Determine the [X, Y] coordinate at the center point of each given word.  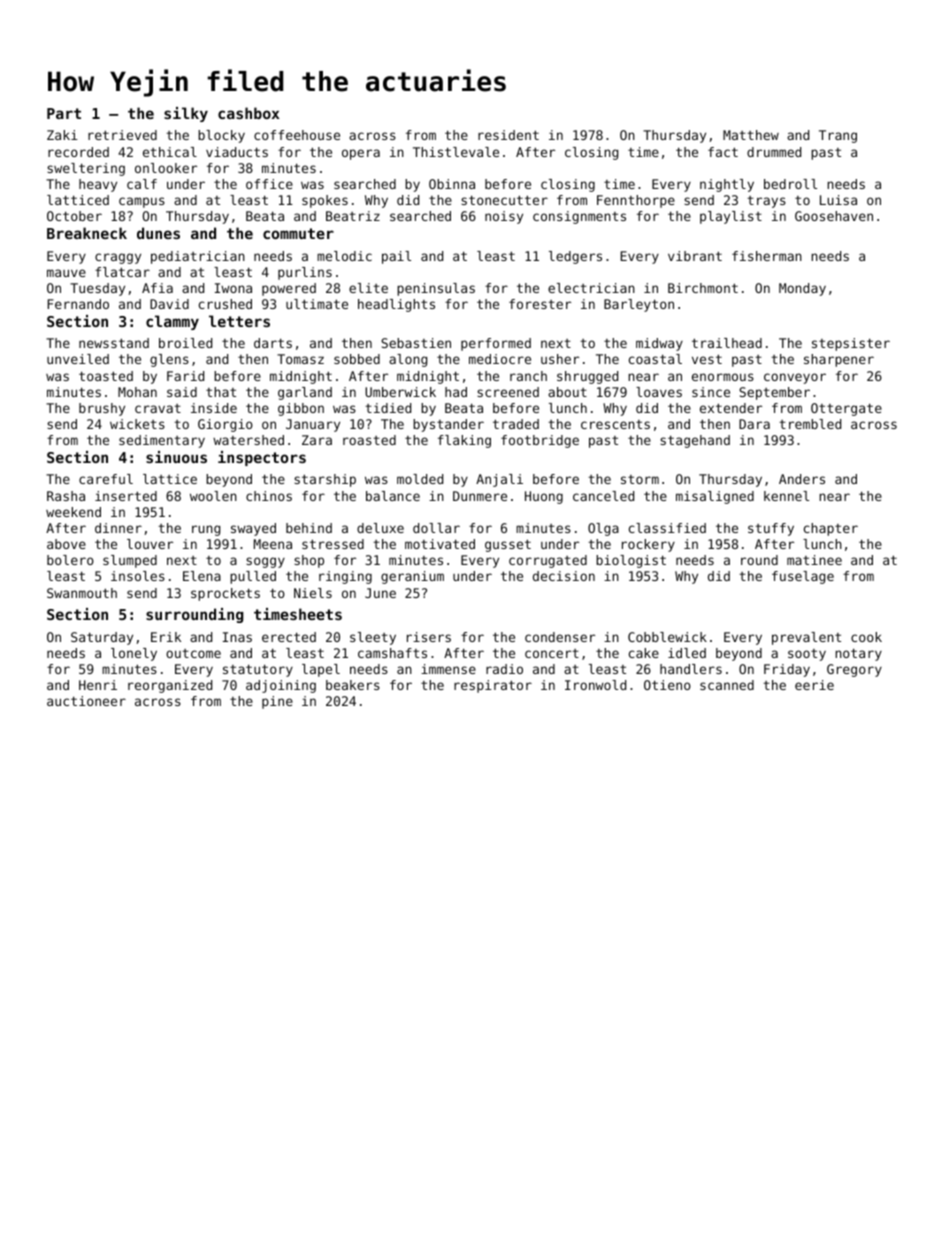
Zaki [62, 135]
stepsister [851, 344]
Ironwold [595, 685]
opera [361, 154]
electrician [591, 288]
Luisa [838, 200]
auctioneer [86, 701]
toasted [106, 376]
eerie [814, 685]
